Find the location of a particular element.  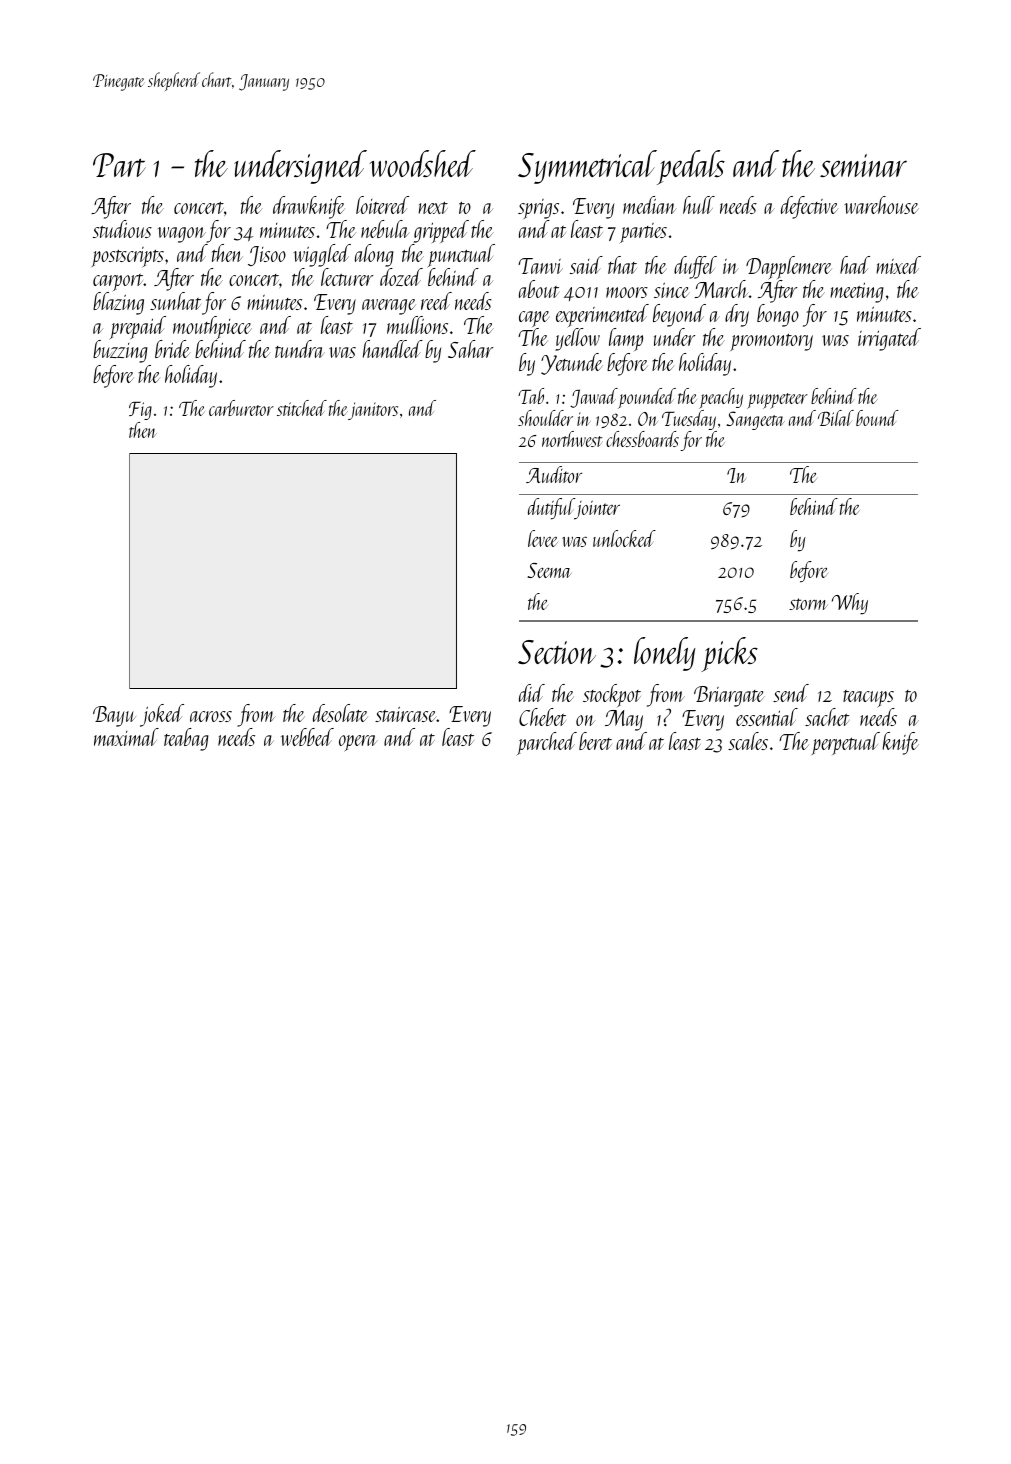

wiggled is located at coordinates (322, 255).
